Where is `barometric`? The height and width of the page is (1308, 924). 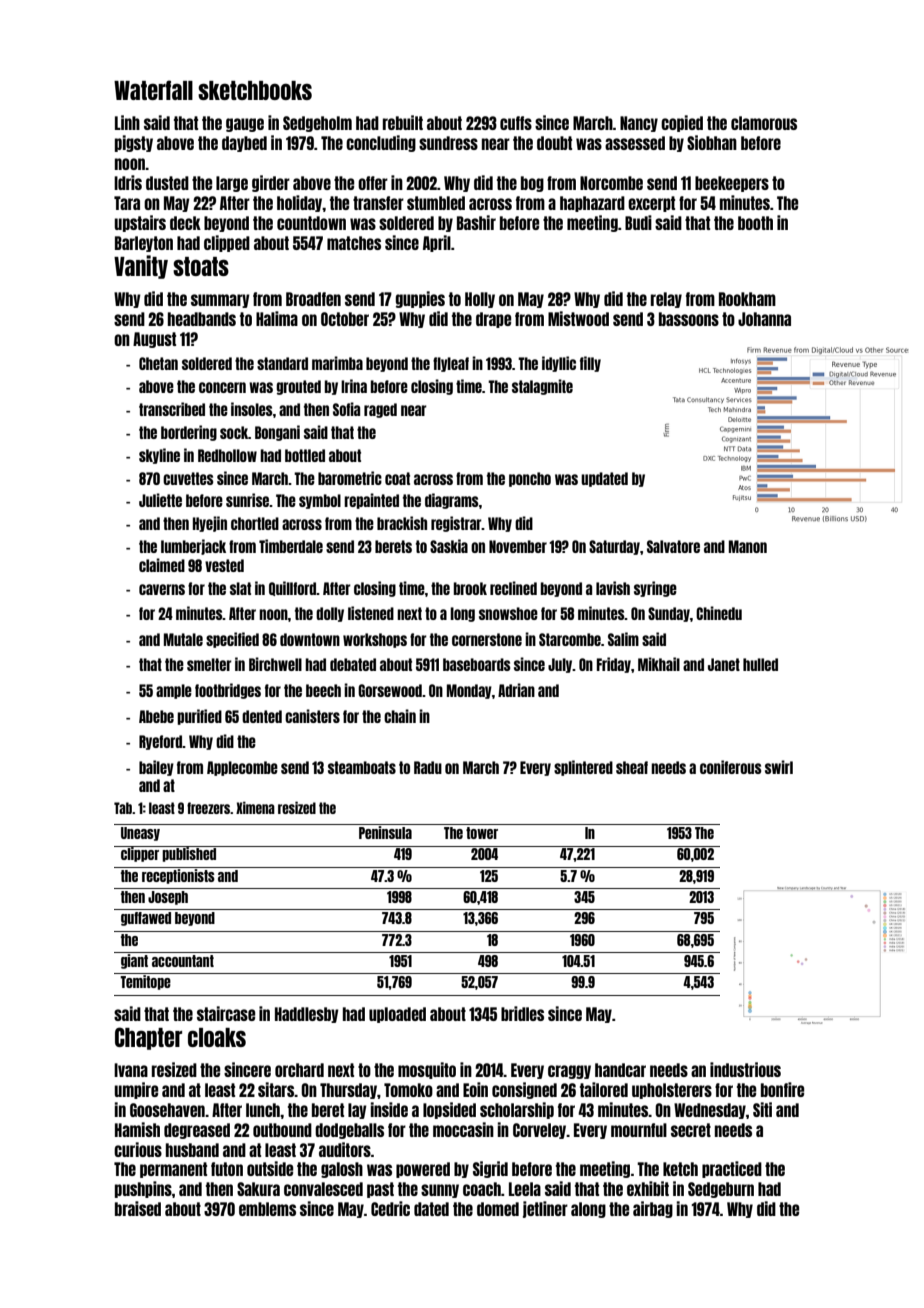 barometric is located at coordinates (350, 478).
